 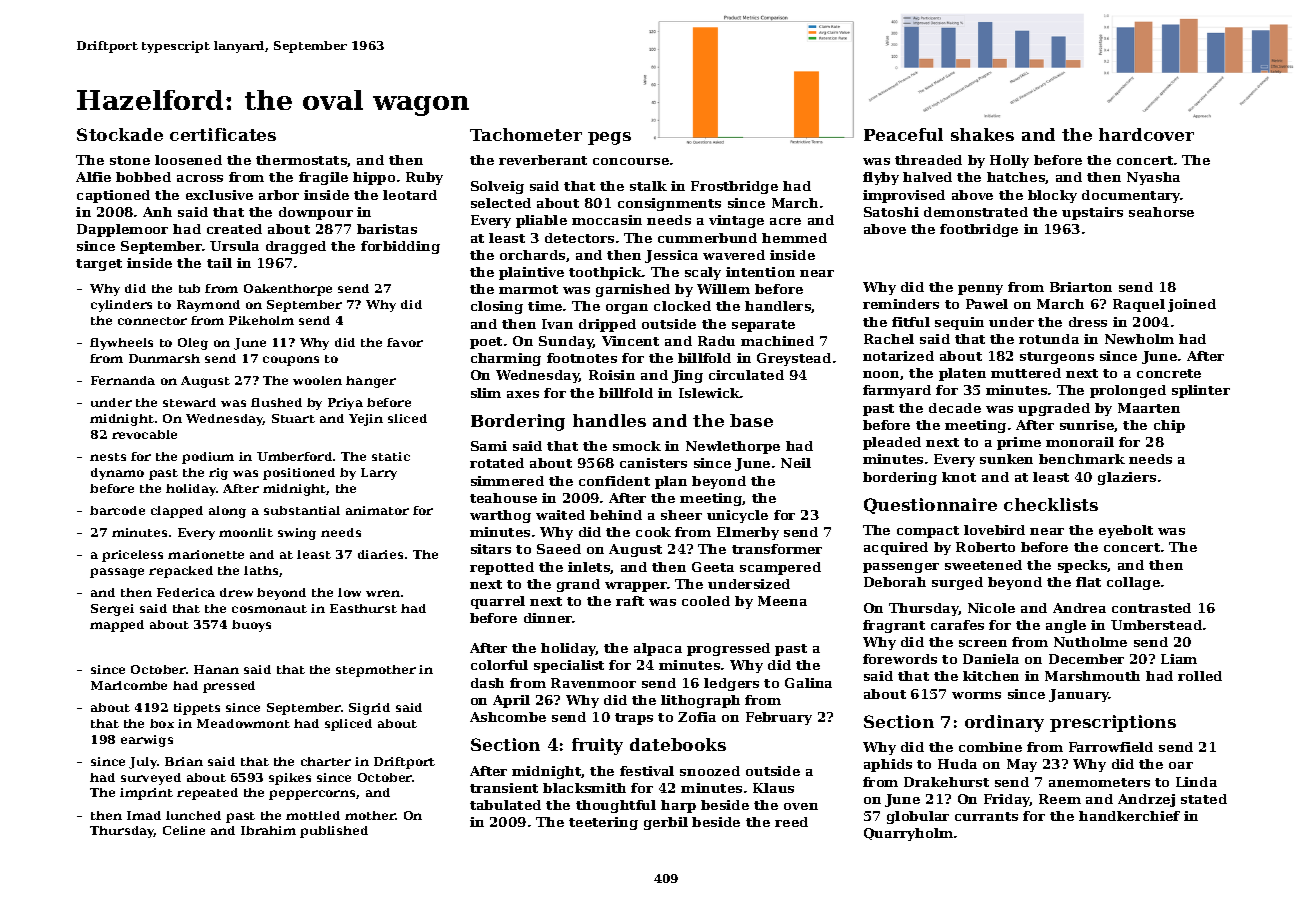 I want to click on Anh, so click(x=157, y=212).
